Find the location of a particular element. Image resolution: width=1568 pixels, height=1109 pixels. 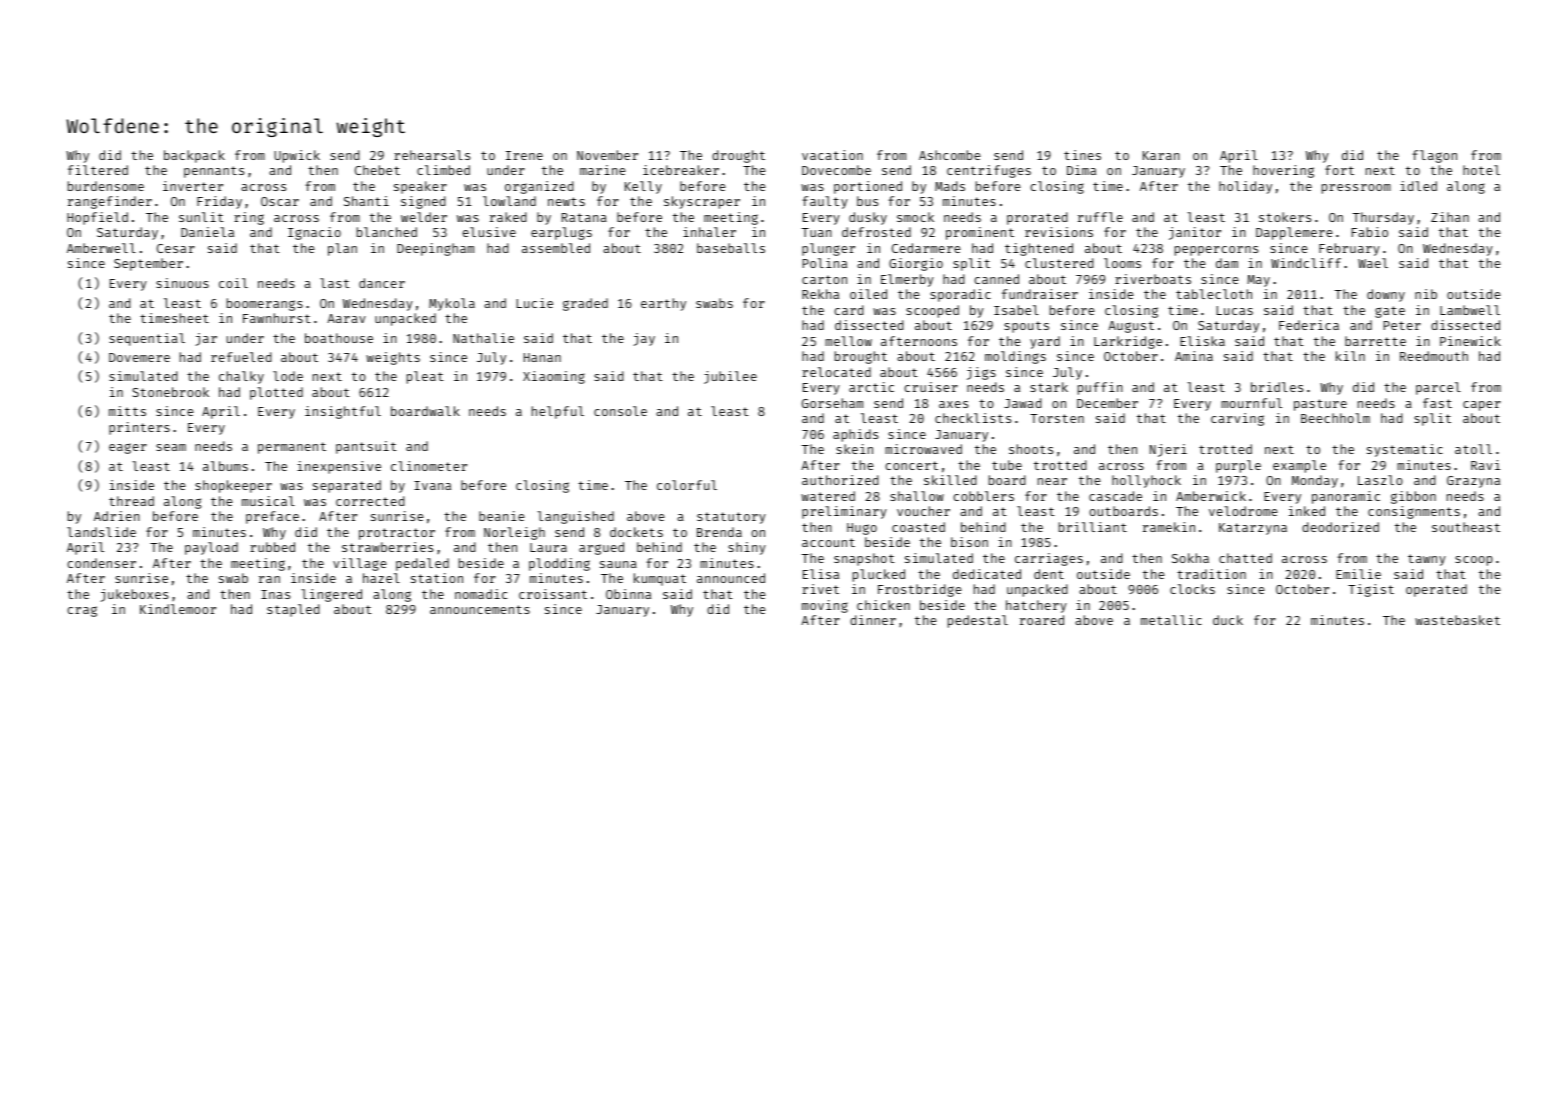

mitts is located at coordinates (127, 411).
